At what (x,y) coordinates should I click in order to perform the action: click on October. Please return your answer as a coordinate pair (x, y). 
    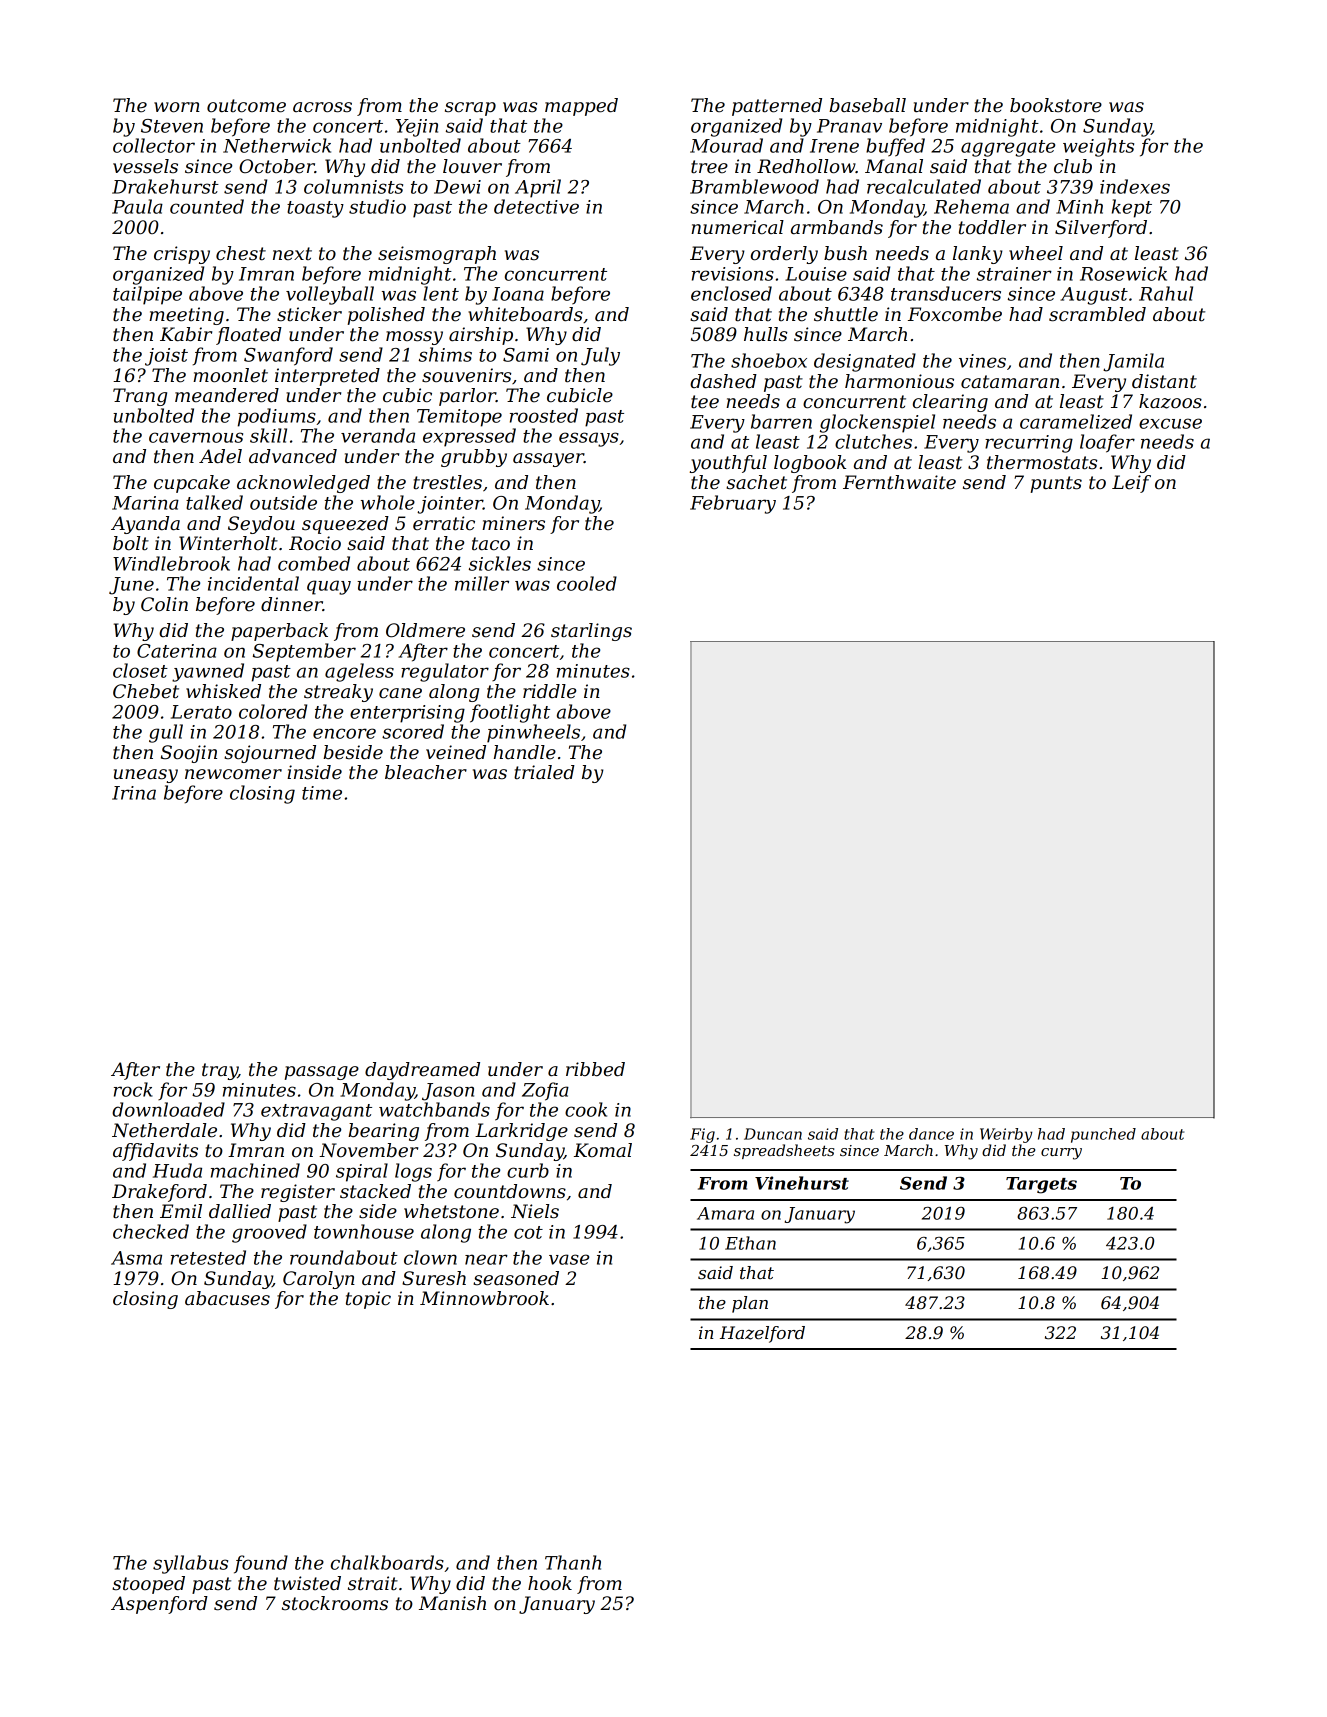
    Looking at the image, I should click on (277, 166).
